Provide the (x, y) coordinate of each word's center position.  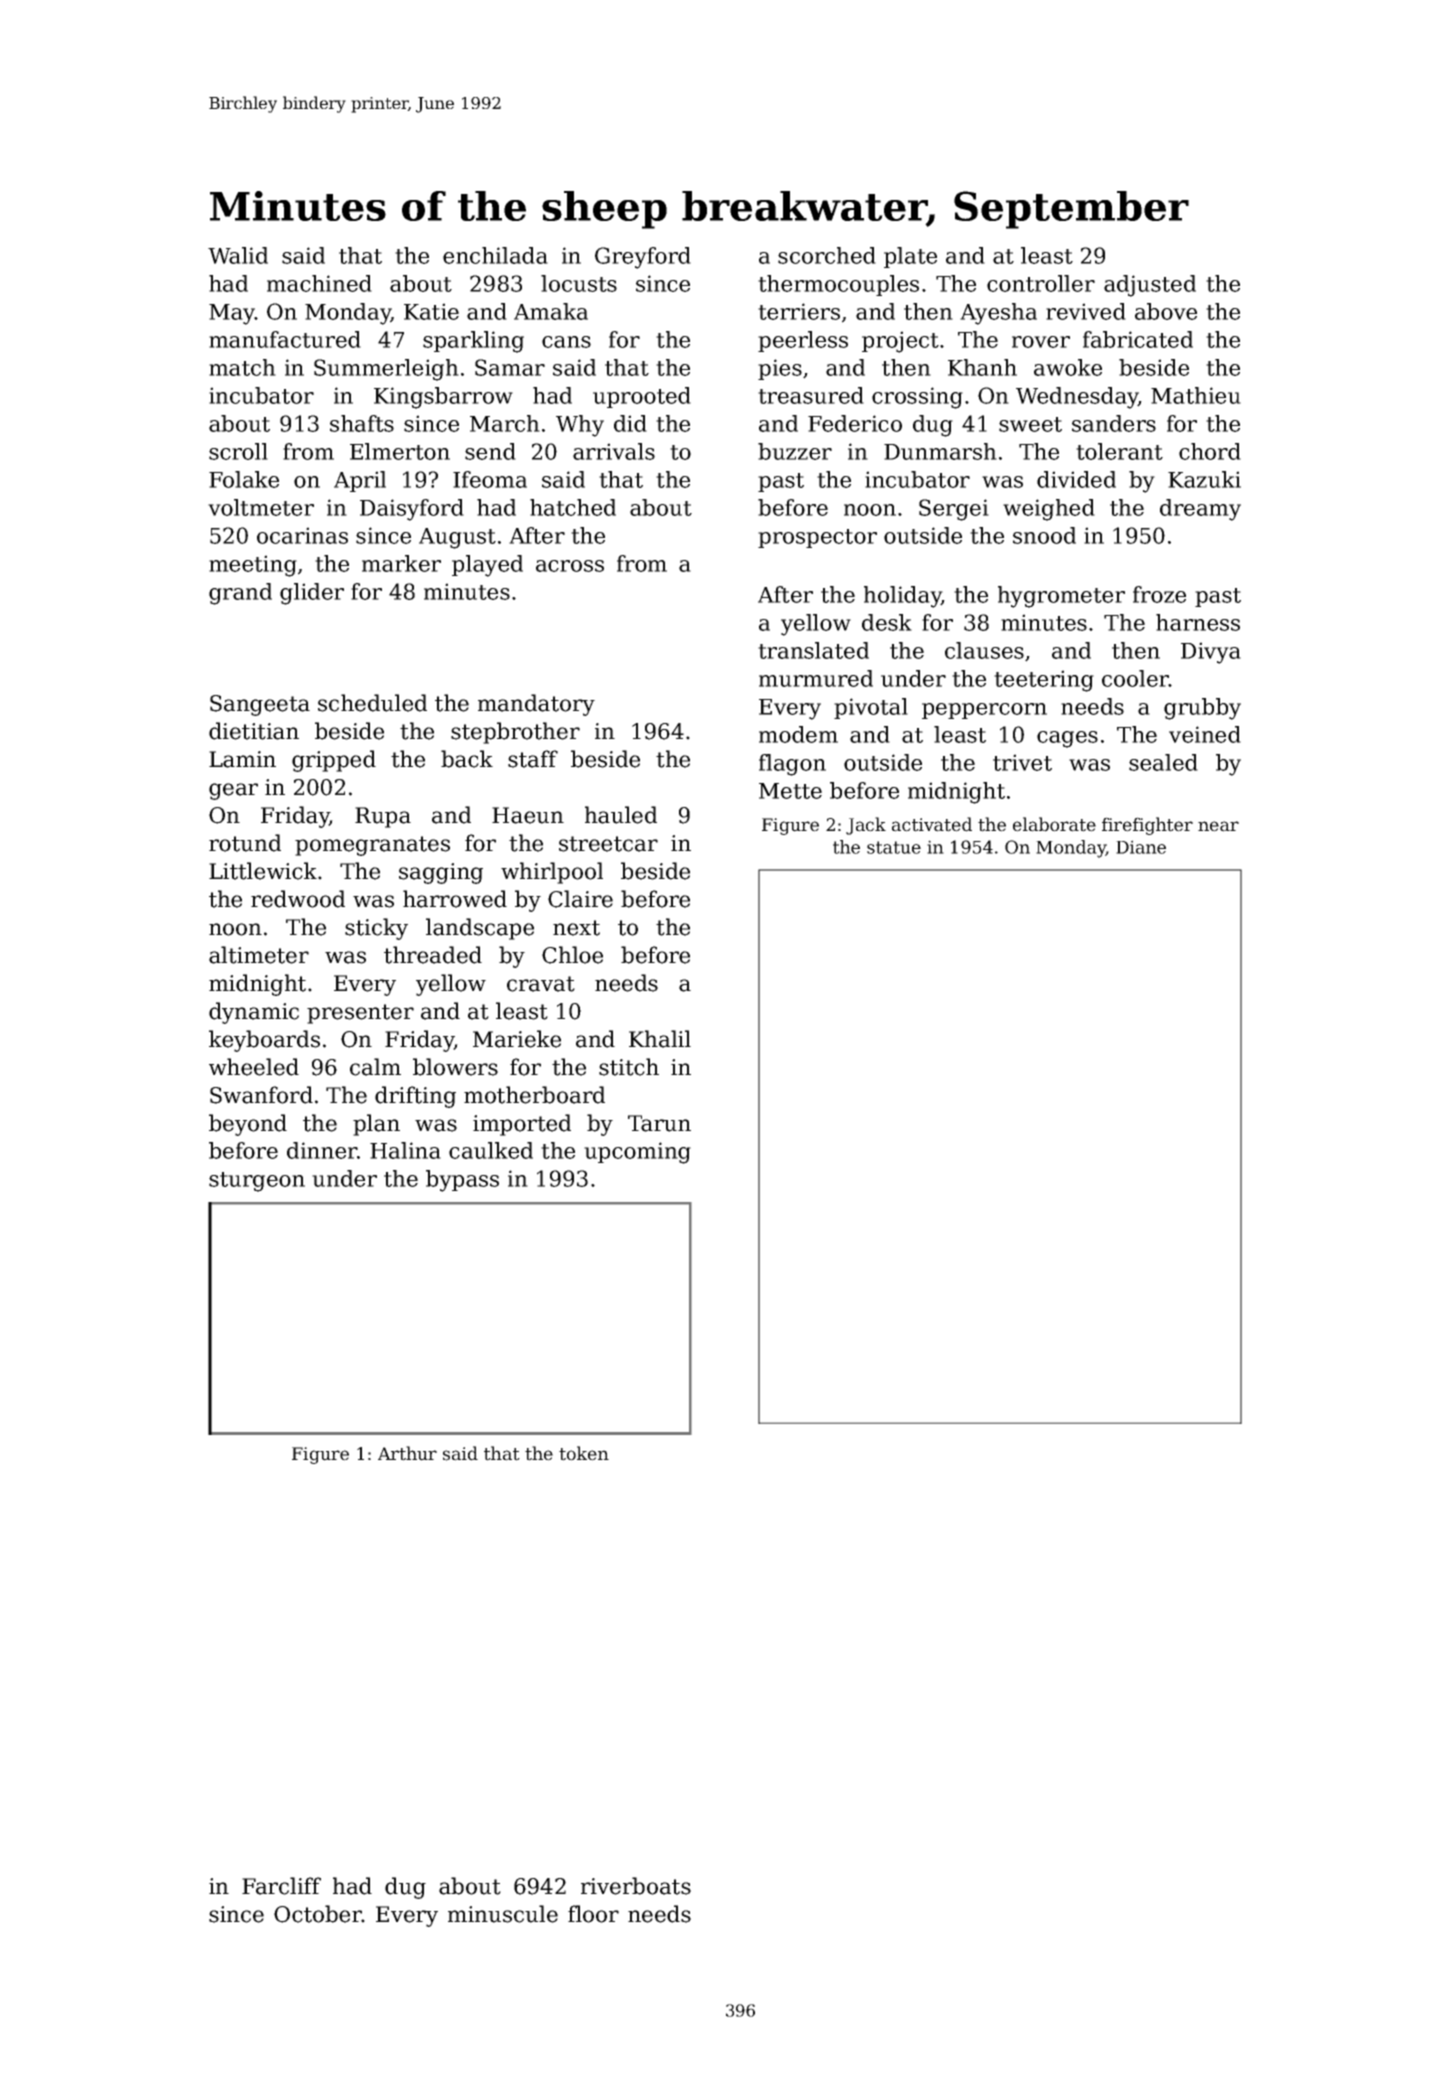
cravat (541, 984)
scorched (827, 255)
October (318, 1914)
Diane (1141, 847)
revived (1086, 311)
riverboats (636, 1886)
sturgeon (257, 1182)
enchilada (495, 255)
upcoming (637, 1153)
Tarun (659, 1123)
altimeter (259, 955)
